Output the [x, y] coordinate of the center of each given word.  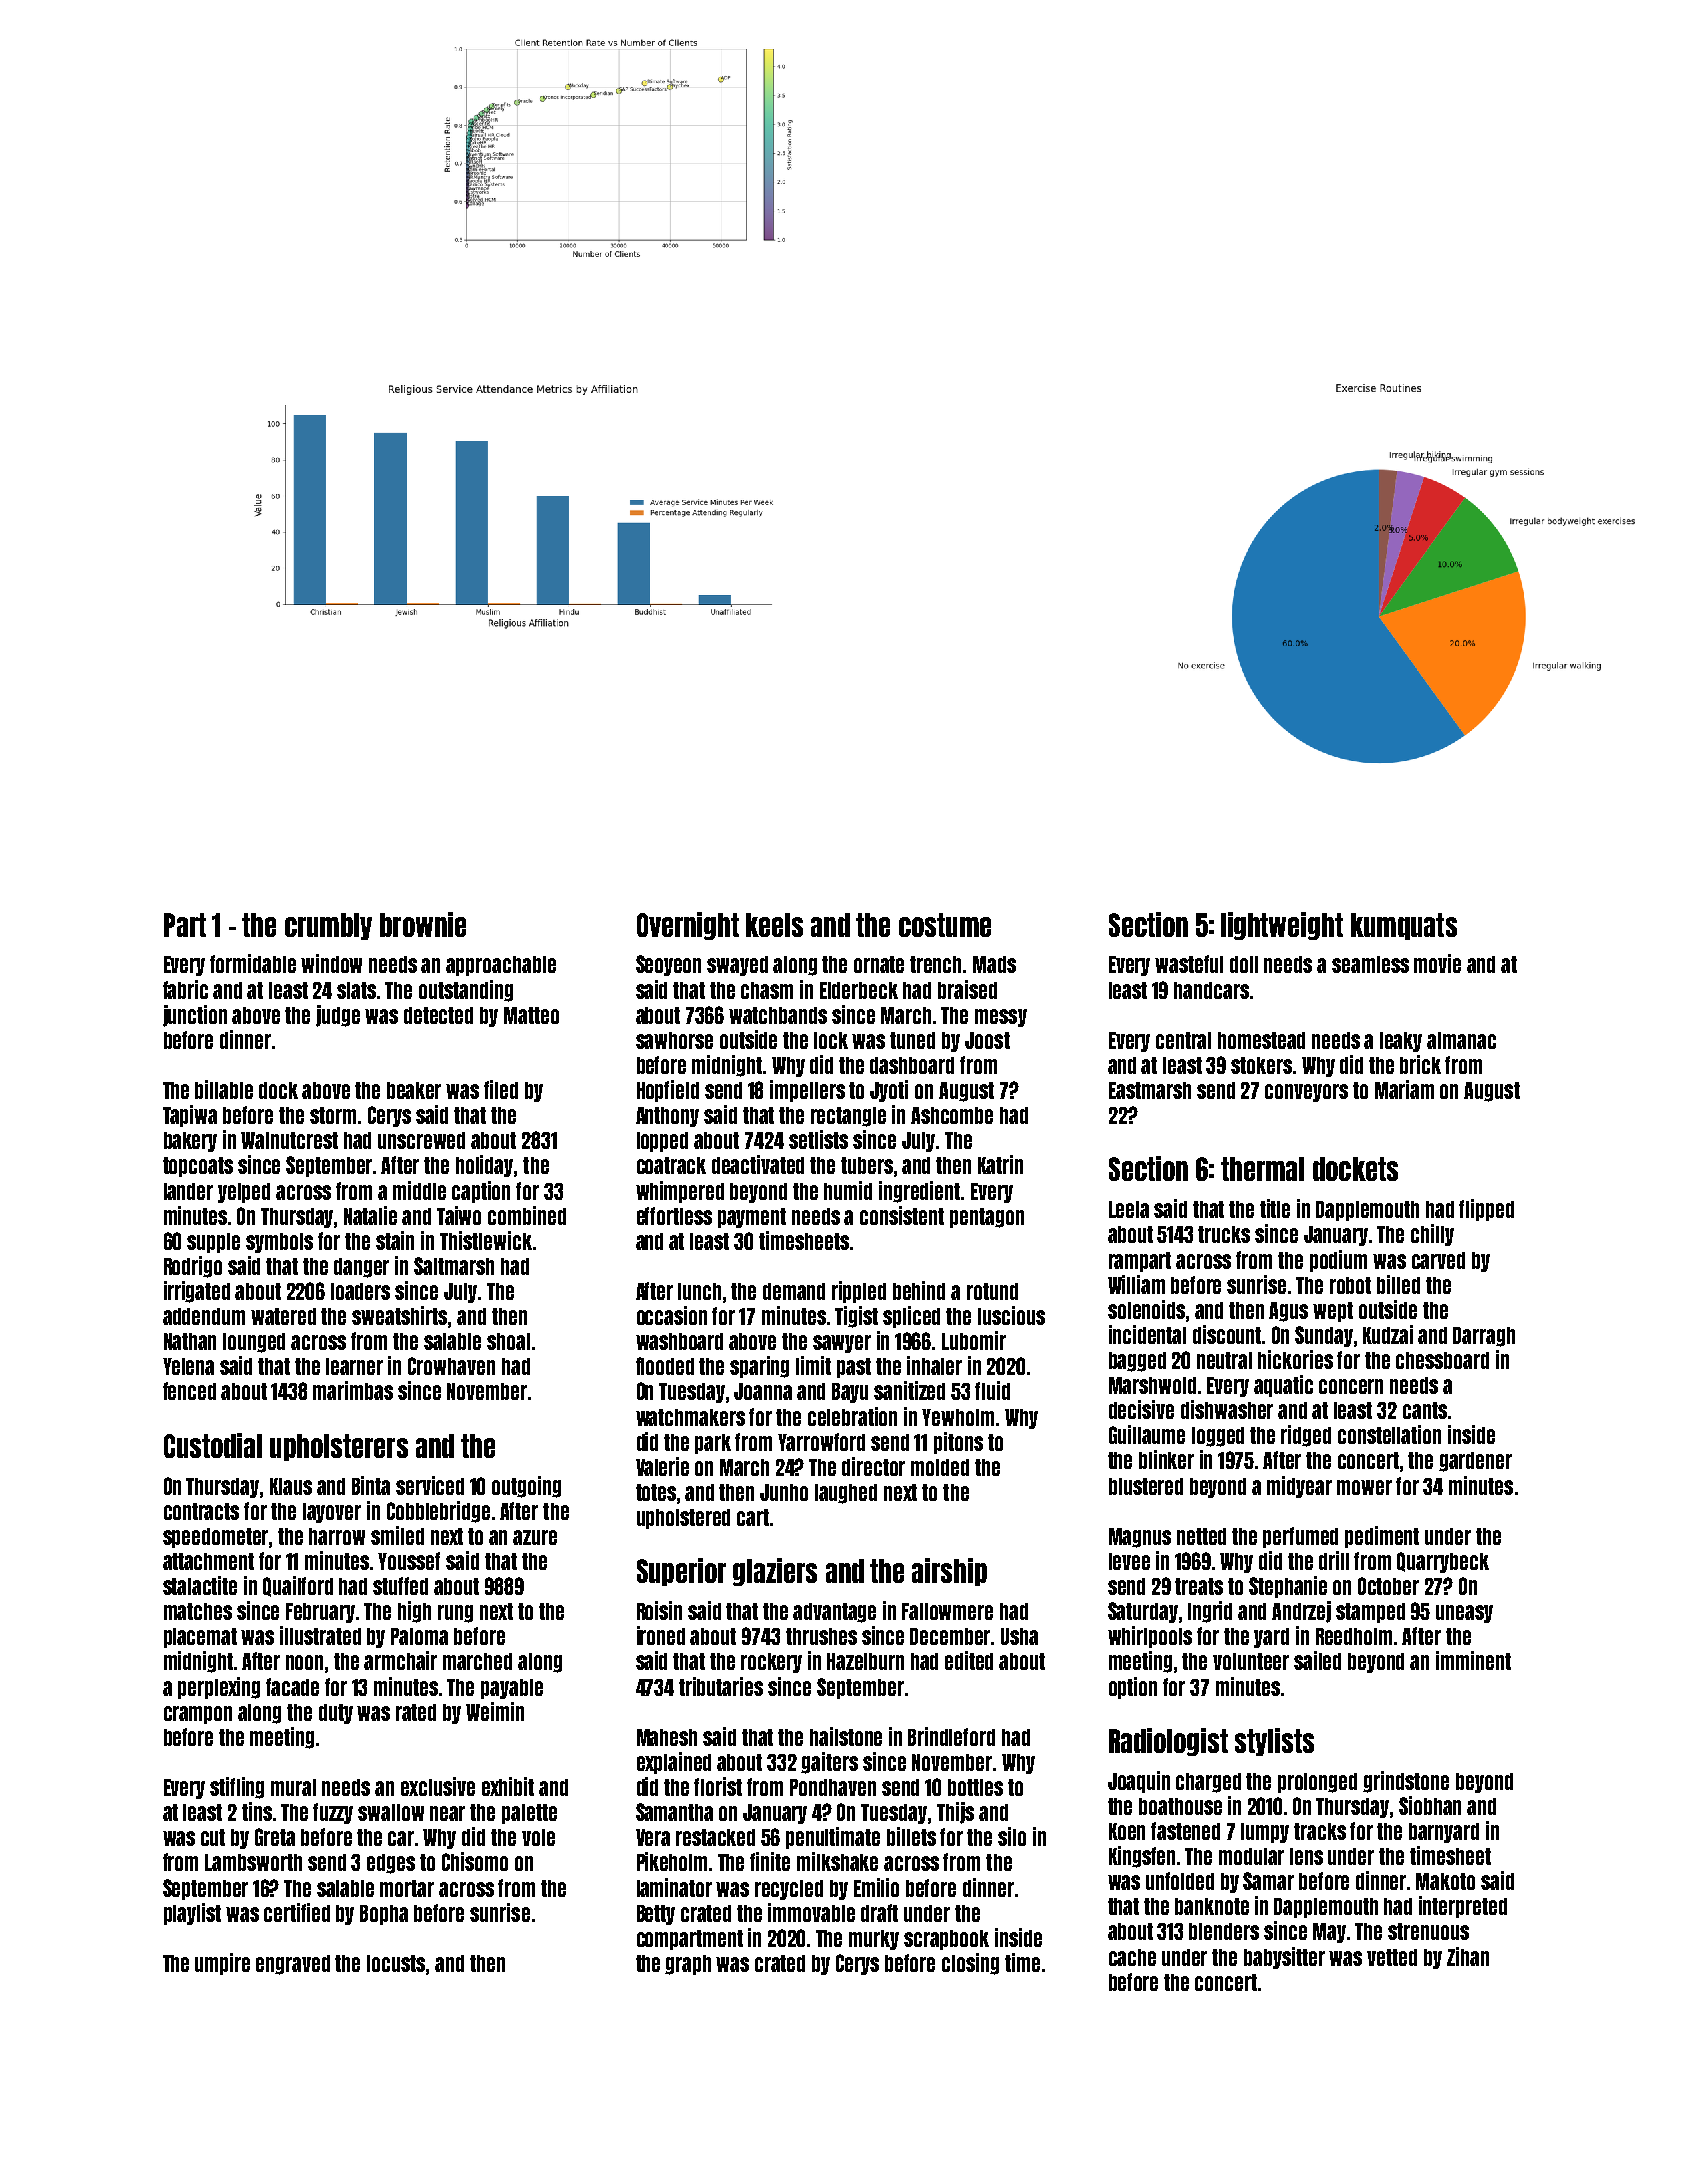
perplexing [219, 1688]
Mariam [1404, 1089]
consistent [902, 1215]
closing [970, 1964]
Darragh [1484, 1337]
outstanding [466, 991]
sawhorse [674, 1040]
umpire [222, 1964]
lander [188, 1191]
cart [753, 1517]
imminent [1473, 1660]
